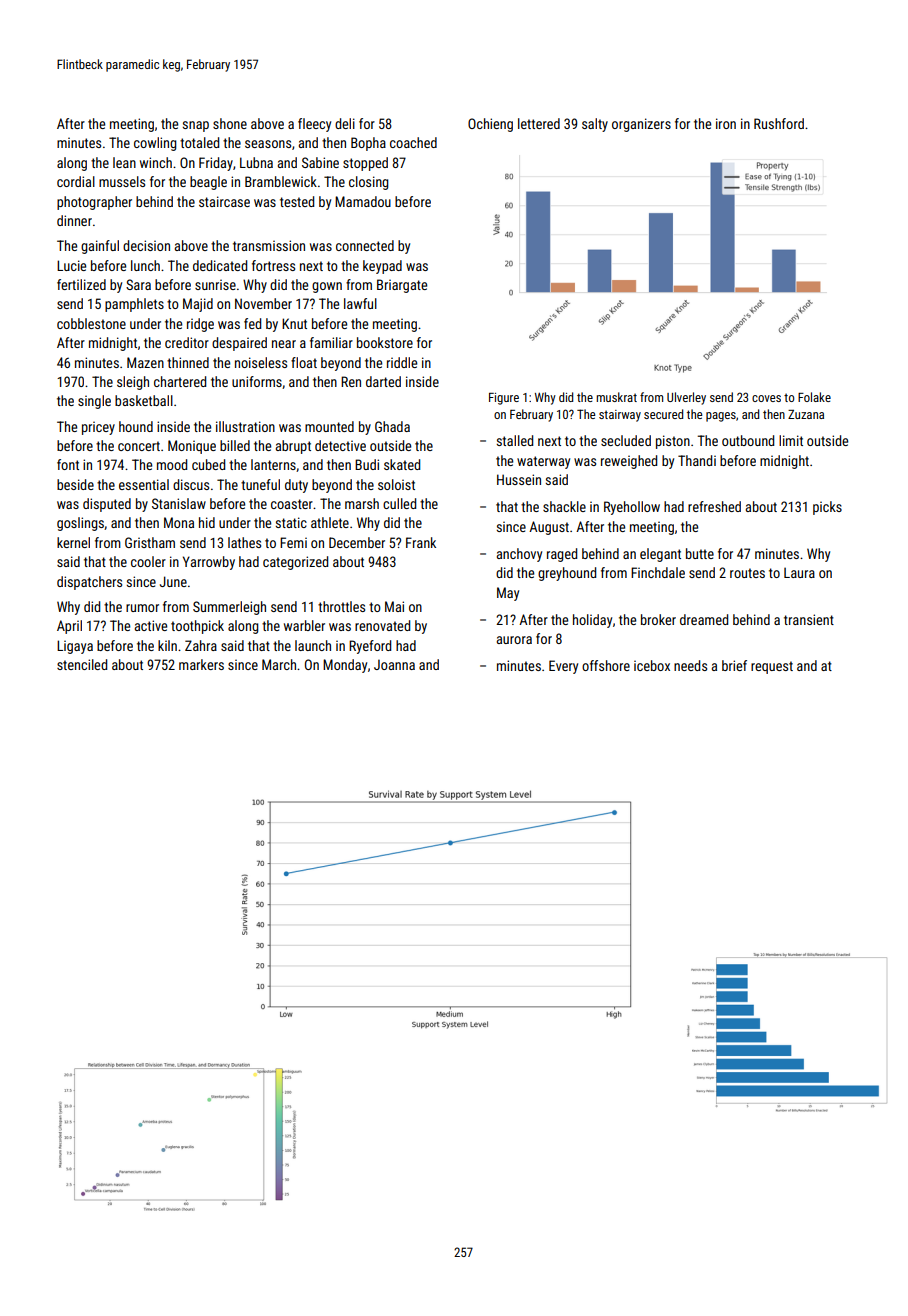  What do you see at coordinates (82, 664) in the image?
I see `stenciled` at bounding box center [82, 664].
